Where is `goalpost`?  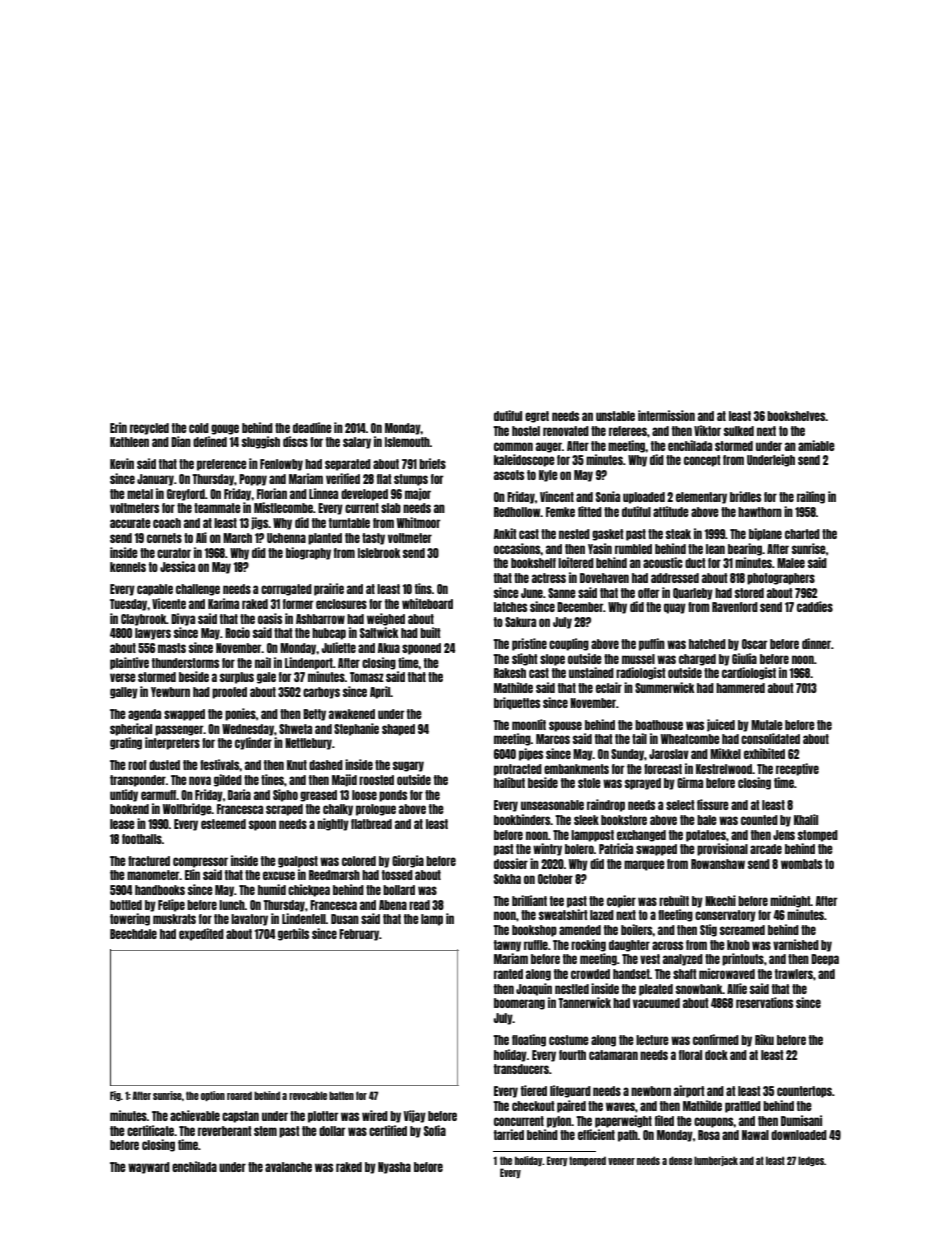
goalpost is located at coordinates (298, 862).
